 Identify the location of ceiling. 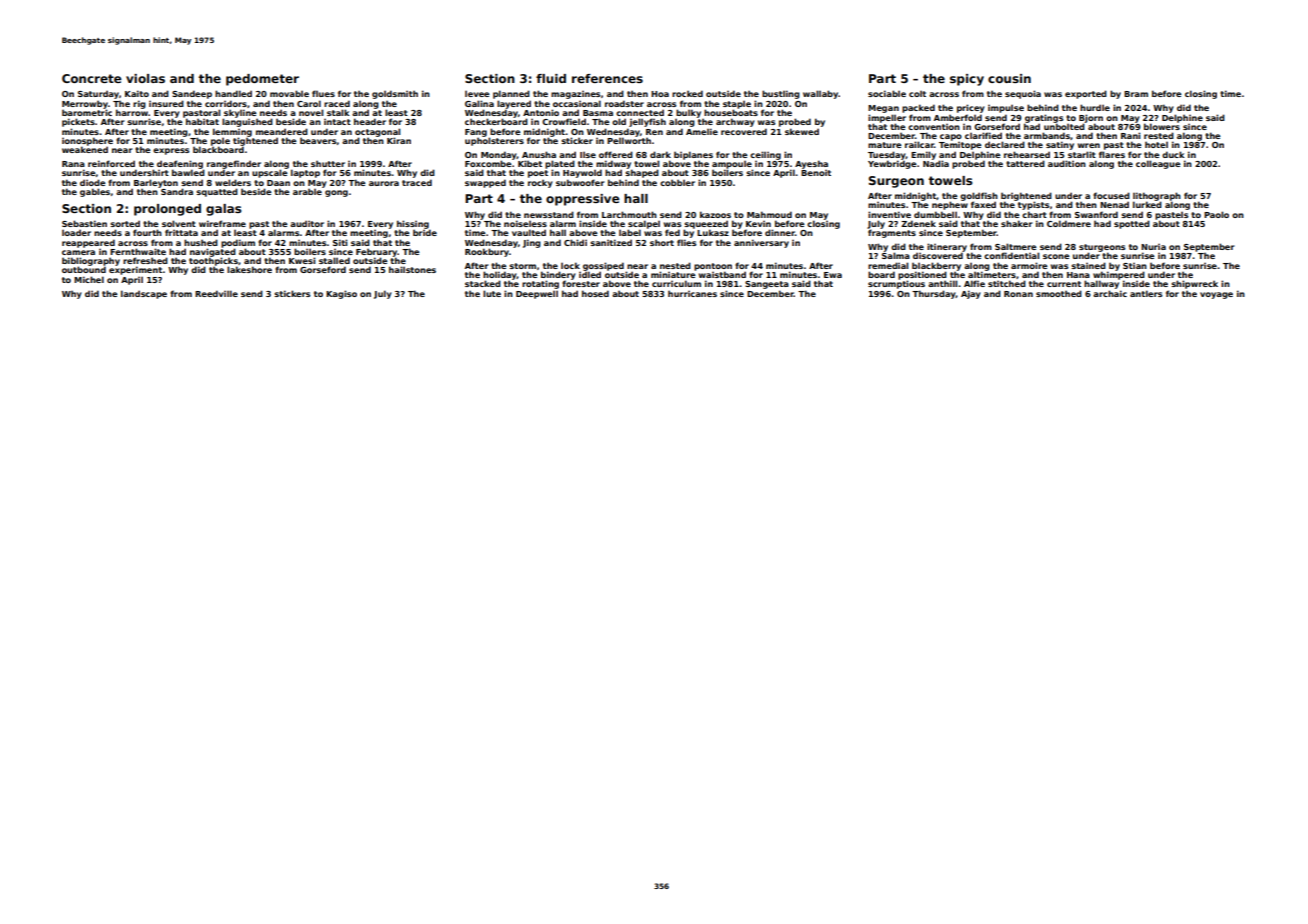
(765, 155).
